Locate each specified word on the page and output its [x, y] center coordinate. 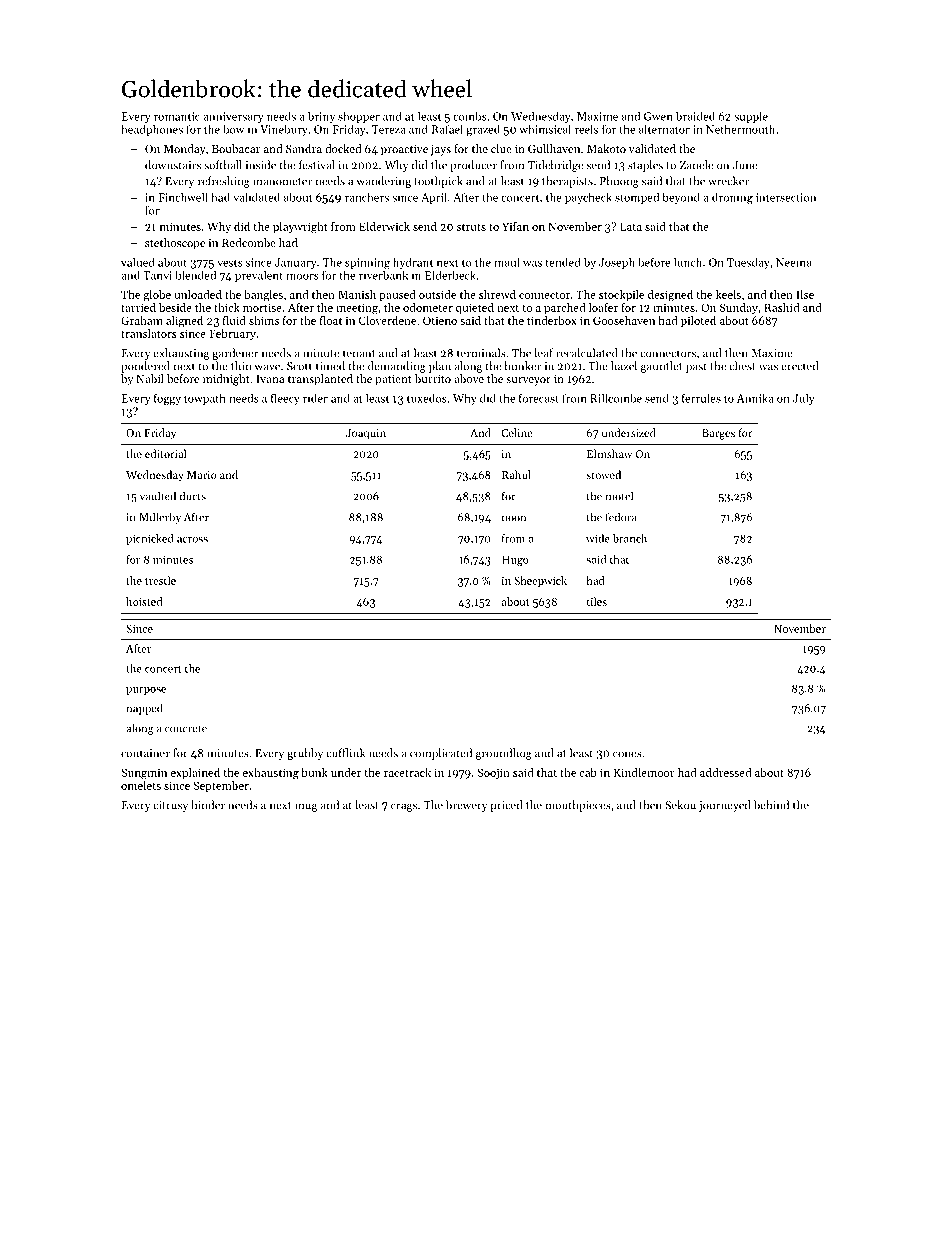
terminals [481, 353]
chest [742, 366]
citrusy [170, 806]
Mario [202, 475]
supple [751, 117]
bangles [263, 296]
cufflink [345, 753]
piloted [698, 321]
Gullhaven [554, 148]
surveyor [528, 381]
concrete [186, 729]
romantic [177, 116]
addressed [725, 772]
